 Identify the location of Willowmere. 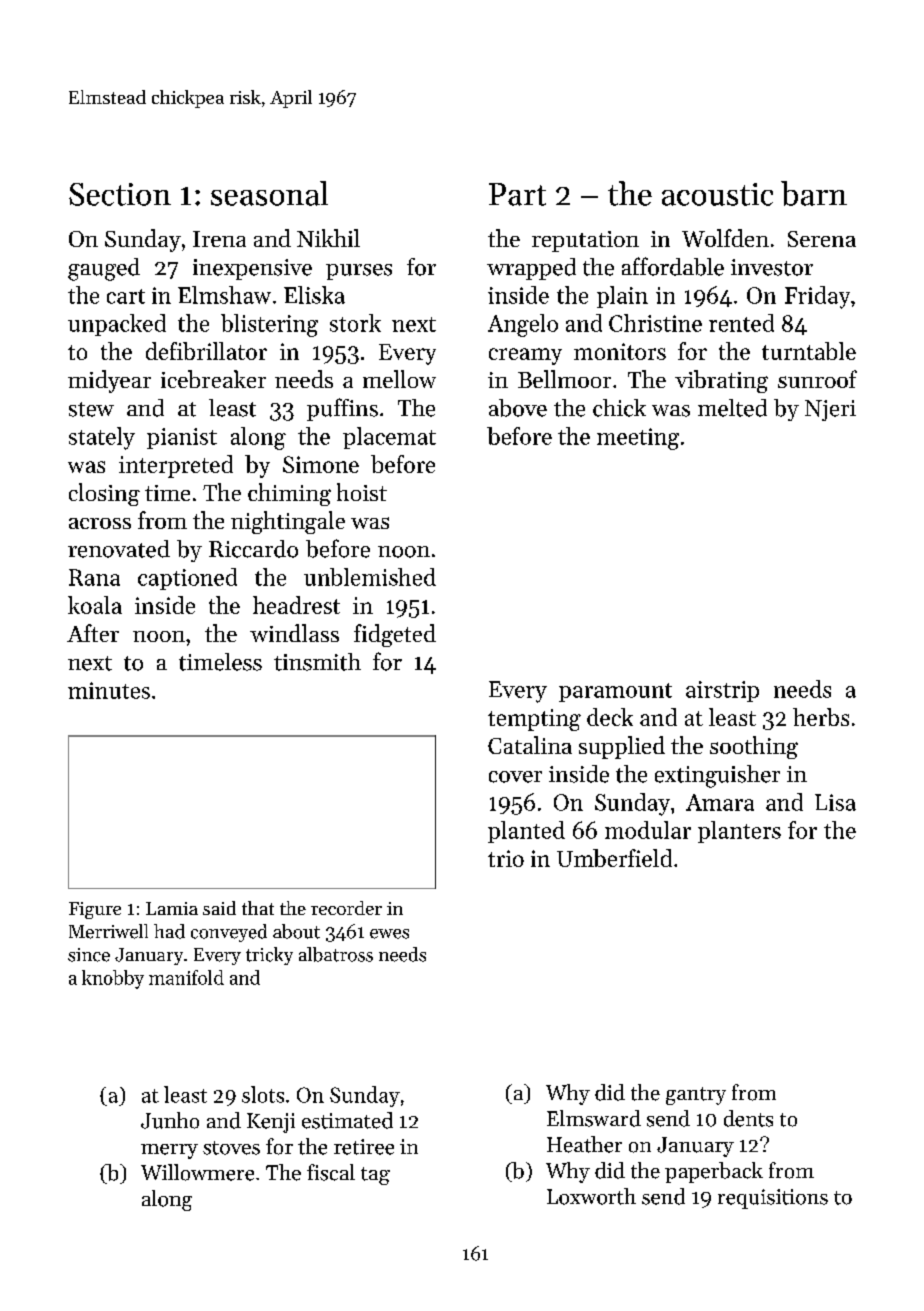
(197, 1172).
